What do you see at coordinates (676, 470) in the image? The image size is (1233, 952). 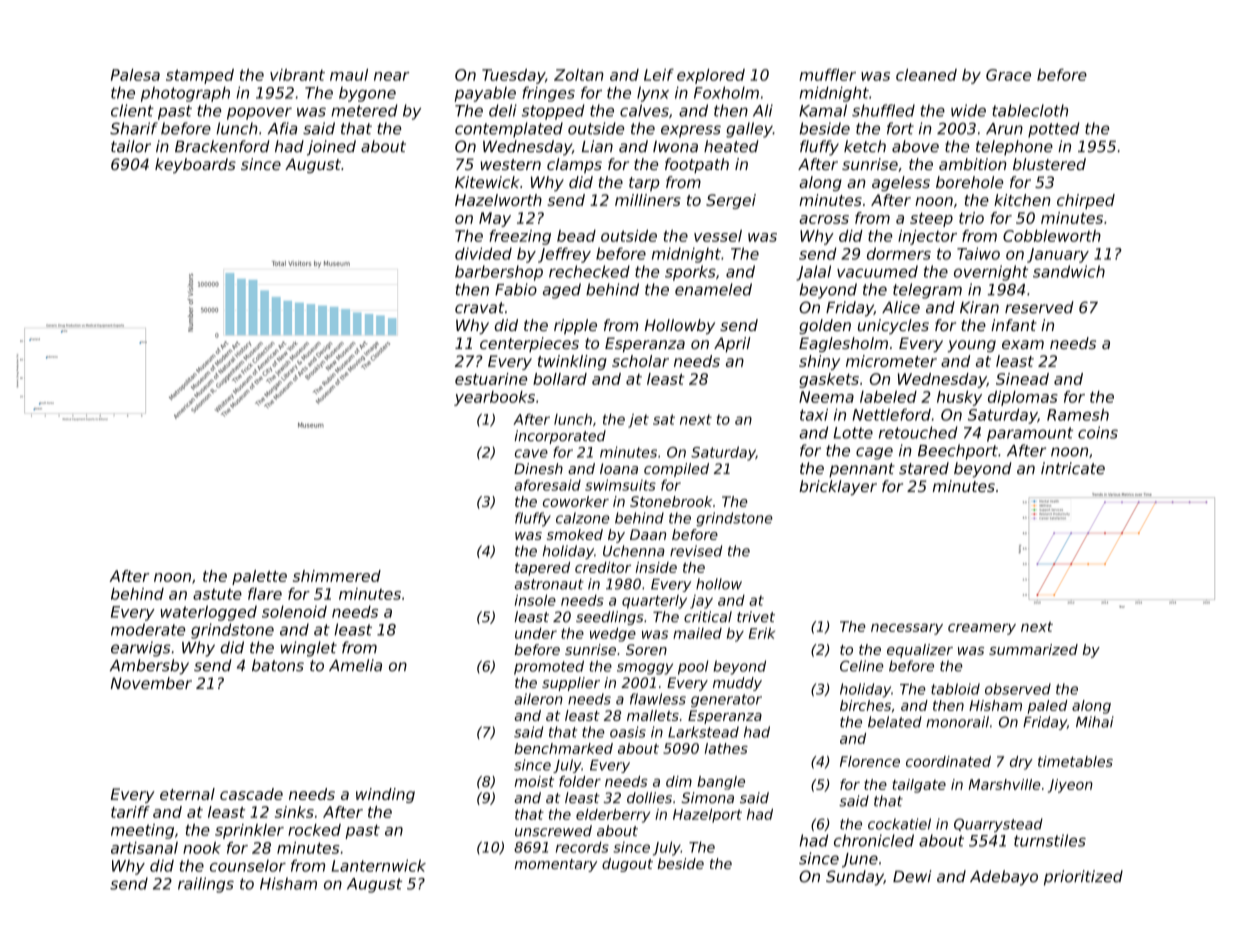 I see `compiled` at bounding box center [676, 470].
